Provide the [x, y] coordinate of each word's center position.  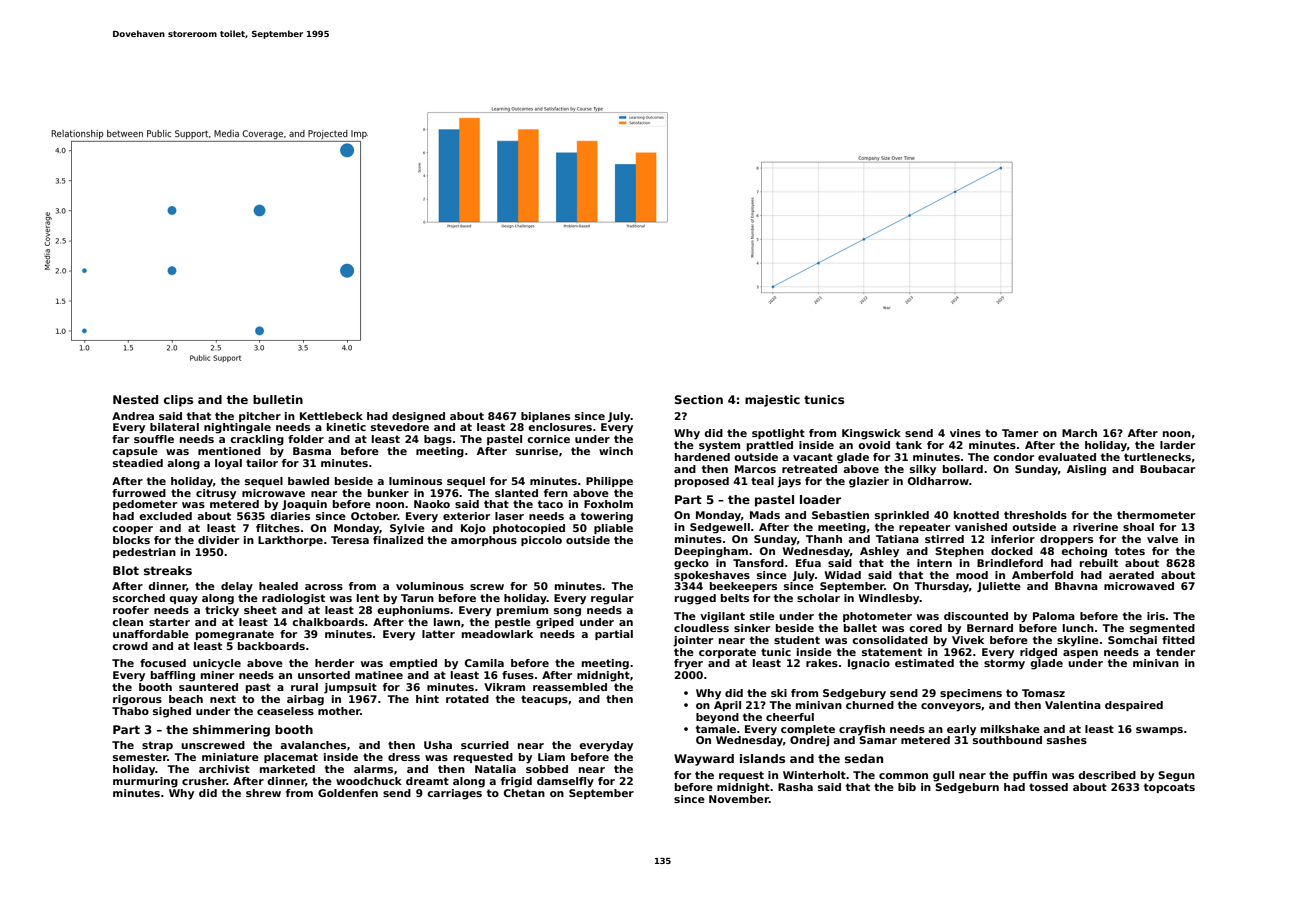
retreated [809, 469]
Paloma [1054, 616]
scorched [139, 598]
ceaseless [285, 711]
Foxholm [608, 504]
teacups [544, 700]
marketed [287, 769]
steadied [138, 463]
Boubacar [1167, 469]
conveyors [951, 707]
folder [306, 439]
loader [820, 499]
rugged [695, 599]
